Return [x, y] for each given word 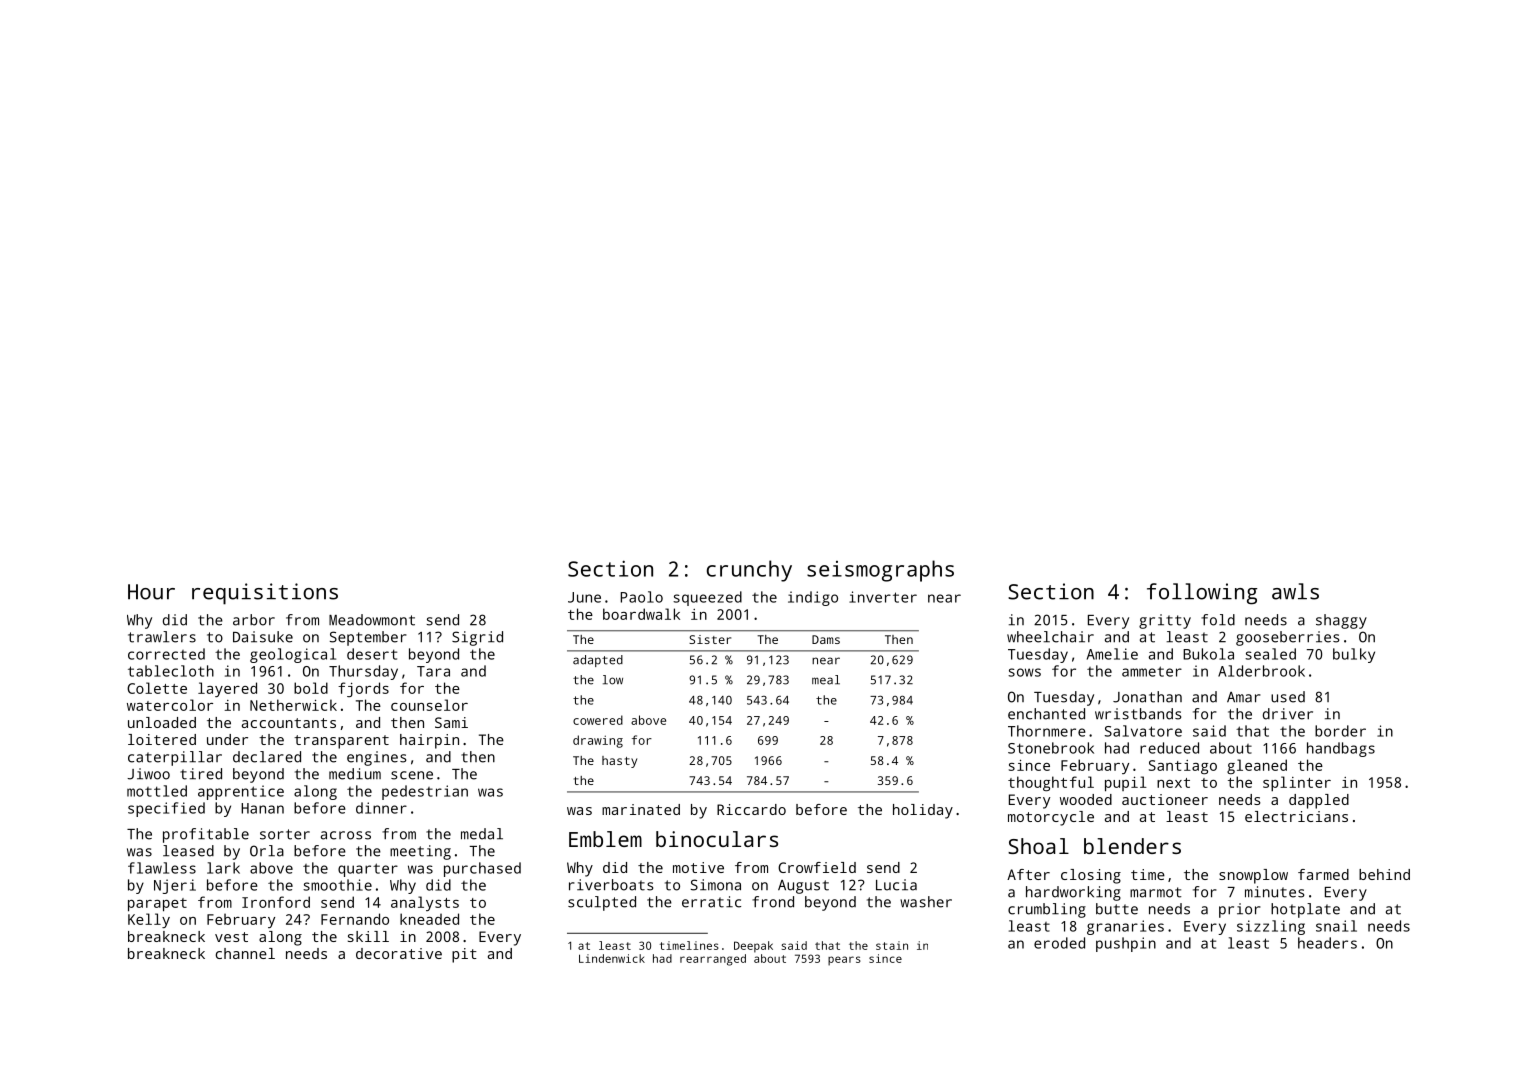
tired [201, 774]
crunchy [749, 571]
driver [1288, 714]
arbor [254, 620]
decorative [399, 953]
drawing [598, 741]
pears [844, 961]
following [1202, 594]
